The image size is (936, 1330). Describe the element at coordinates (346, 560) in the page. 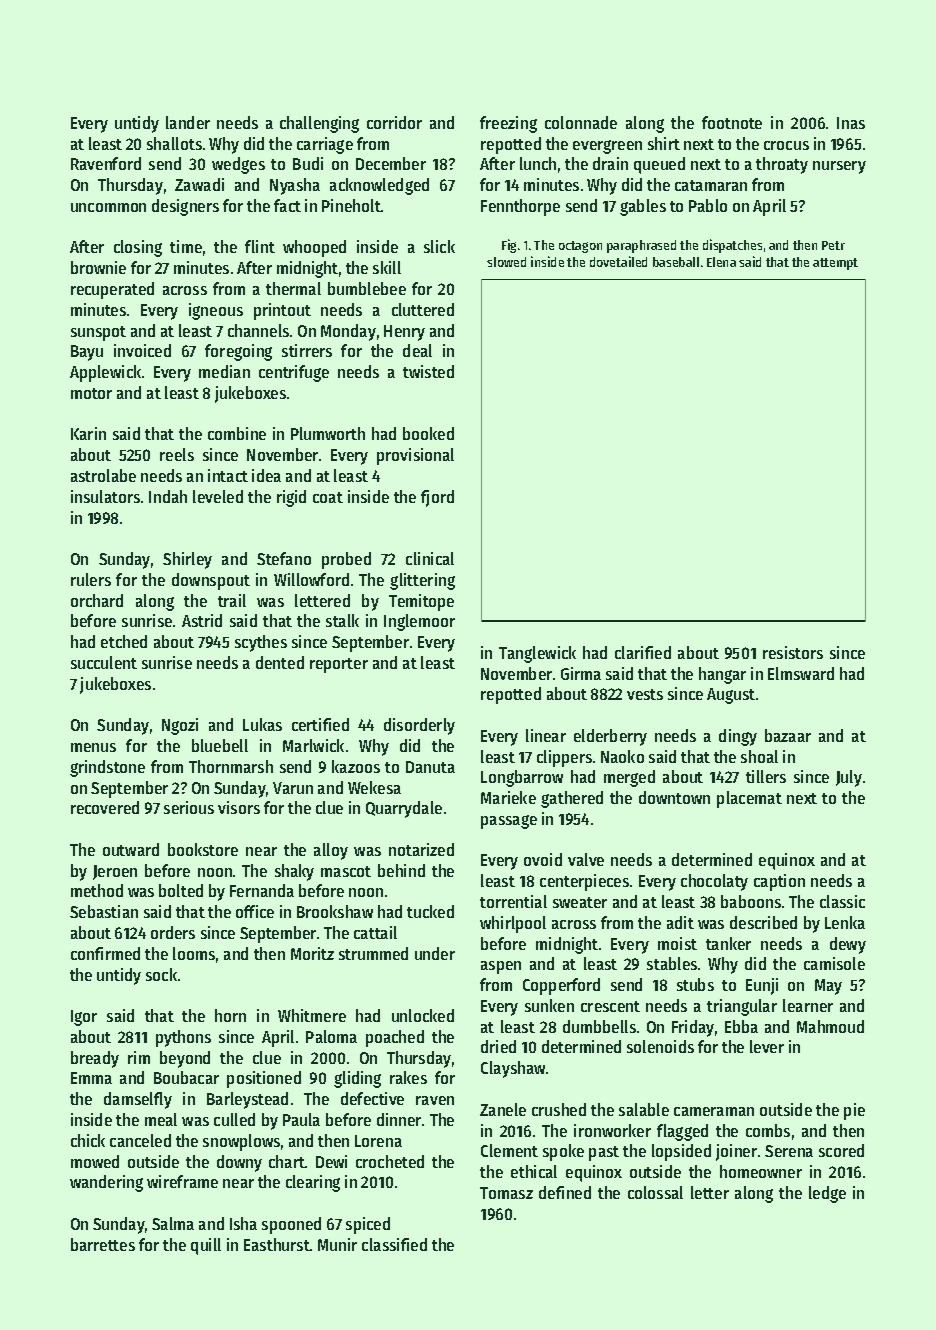

I see `probed` at that location.
